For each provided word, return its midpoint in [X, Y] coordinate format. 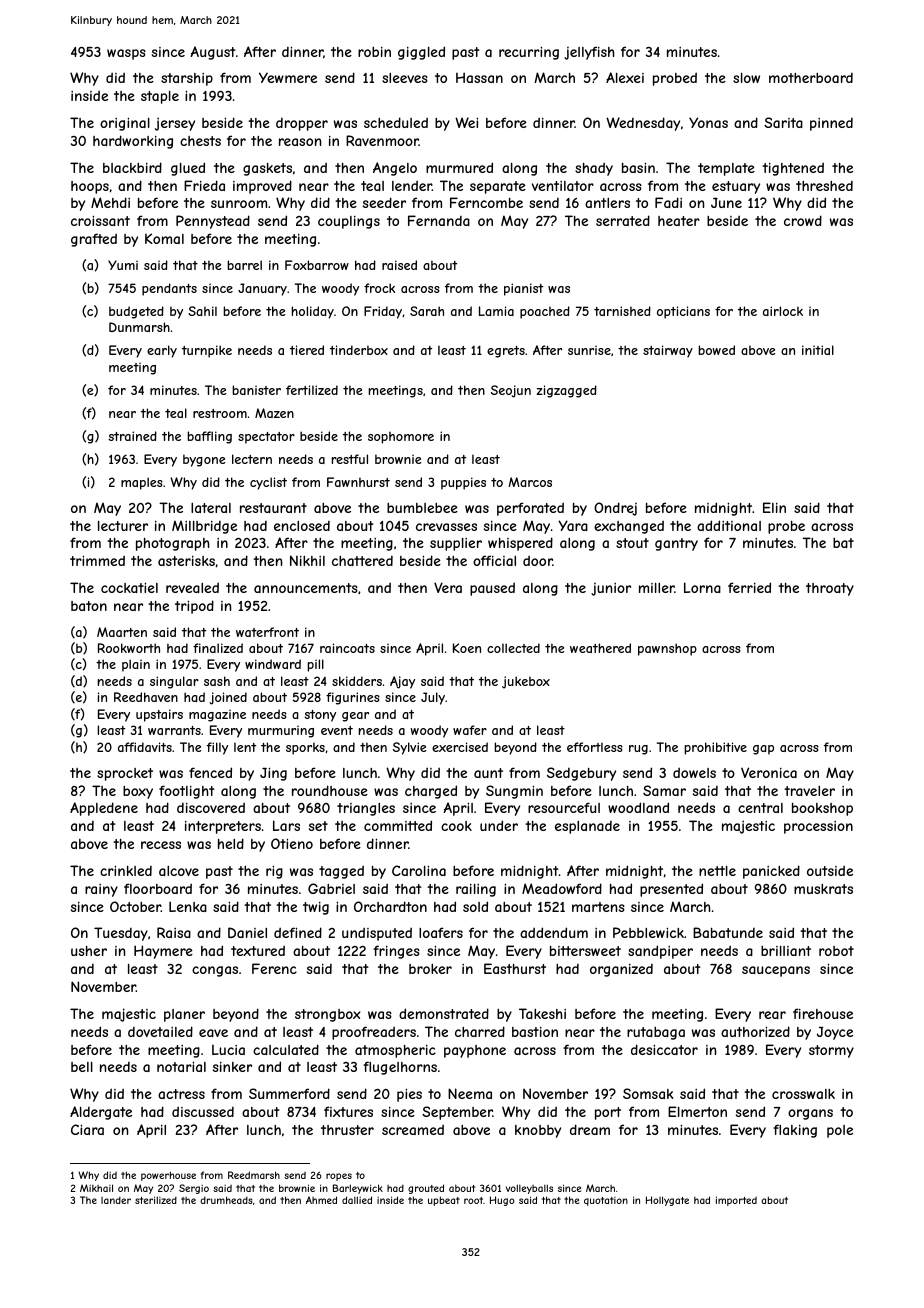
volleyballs [529, 1189]
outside [830, 871]
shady [594, 169]
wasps [126, 54]
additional [729, 525]
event [337, 730]
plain [136, 665]
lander [116, 1200]
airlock [783, 311]
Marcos [530, 482]
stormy [831, 1051]
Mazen [274, 413]
